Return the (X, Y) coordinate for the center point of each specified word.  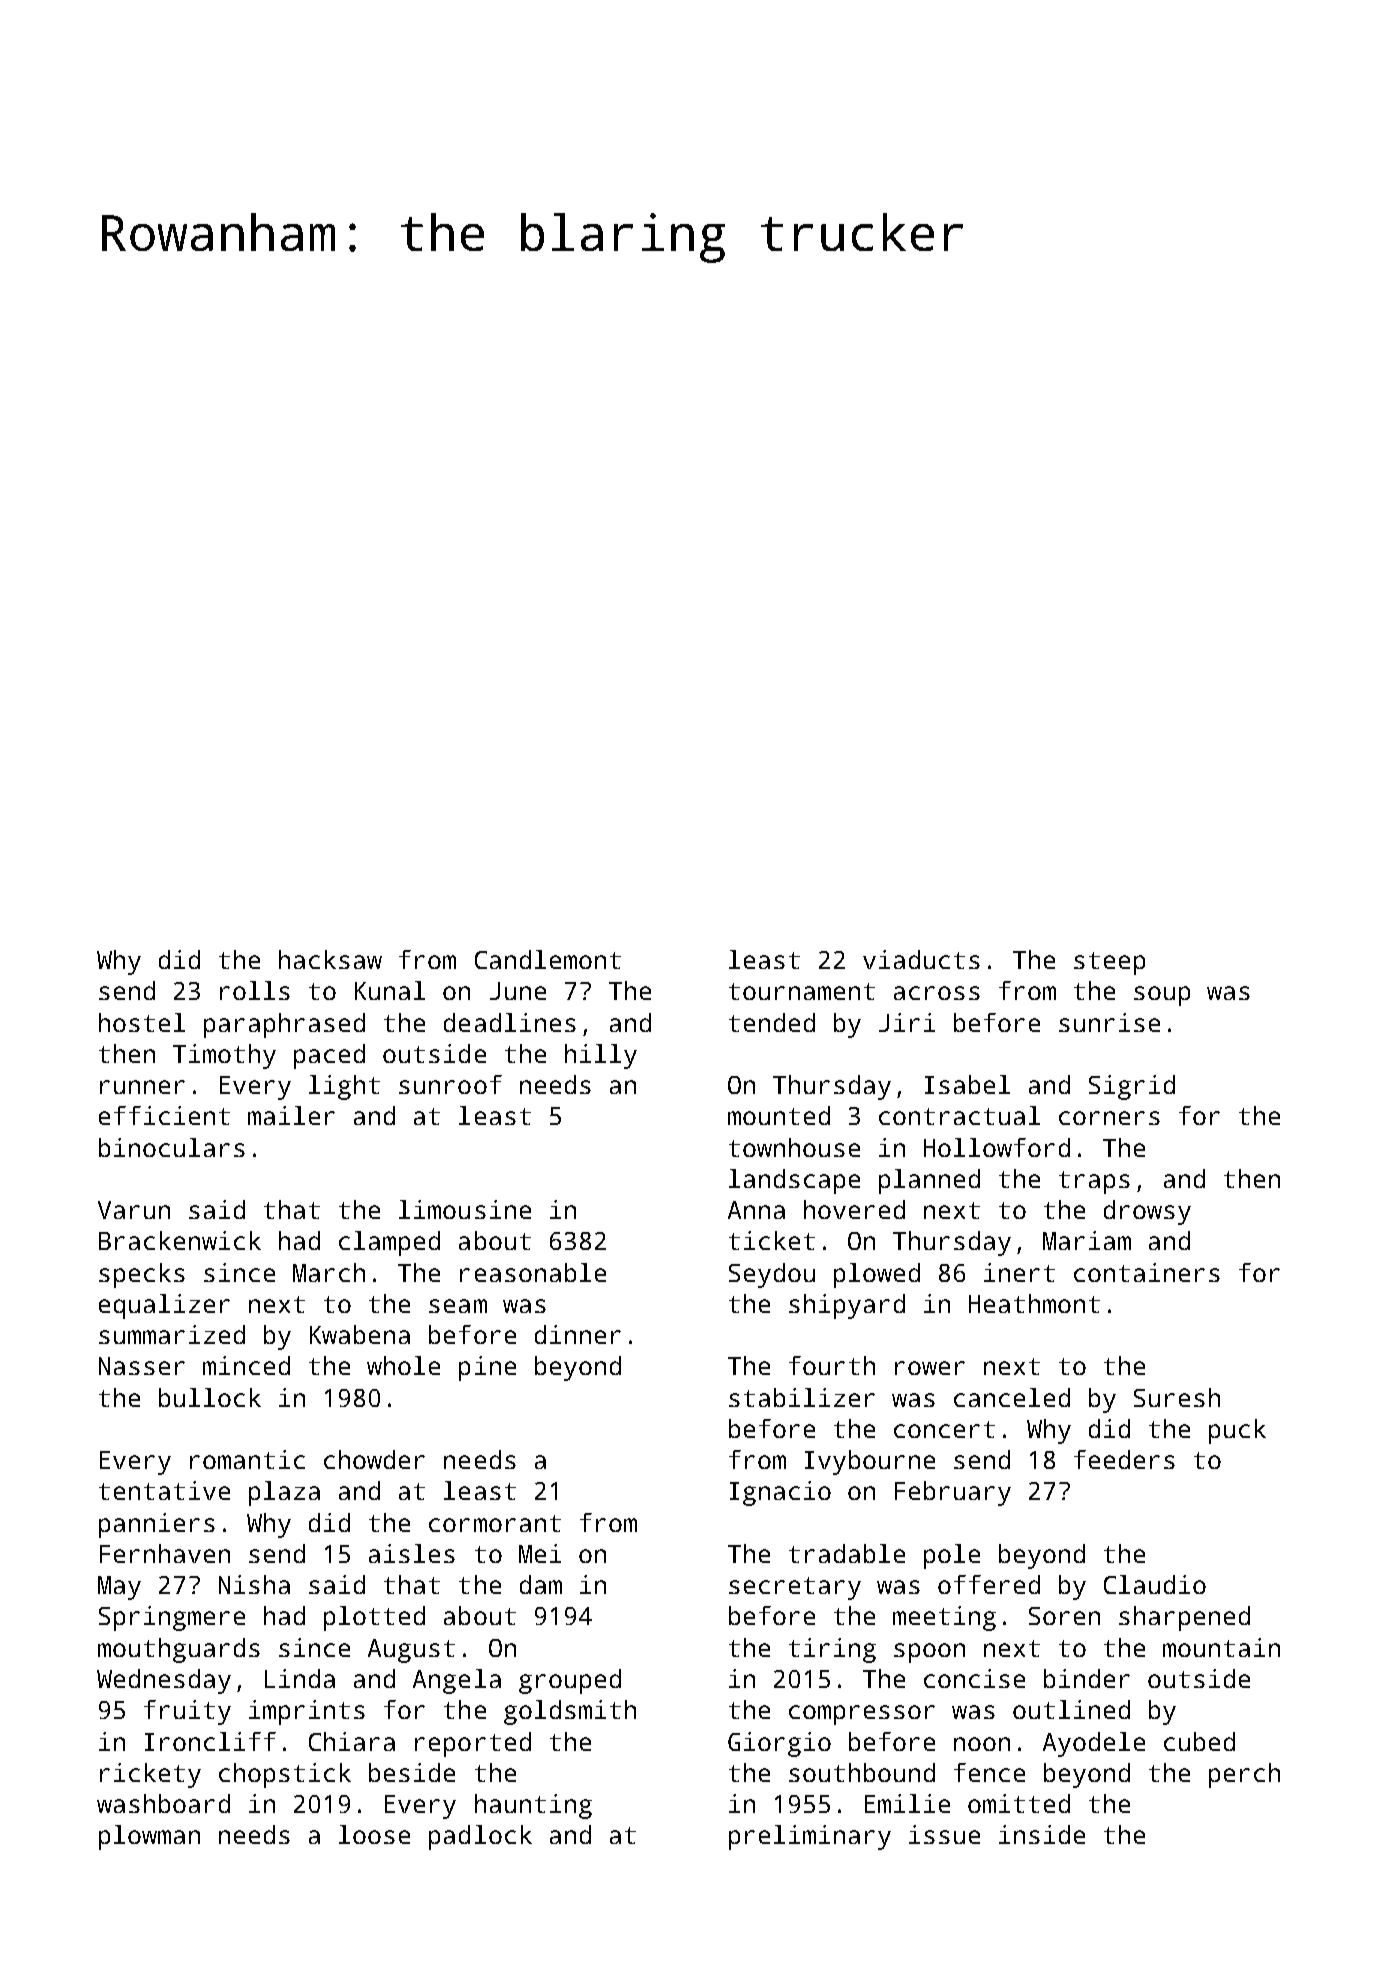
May (119, 1588)
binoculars (172, 1147)
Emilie (907, 1803)
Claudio (1155, 1584)
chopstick (285, 1775)
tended (772, 1022)
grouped (570, 1681)
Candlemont (548, 959)
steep (1109, 963)
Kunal (390, 990)
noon (982, 1744)
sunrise (1109, 1022)
